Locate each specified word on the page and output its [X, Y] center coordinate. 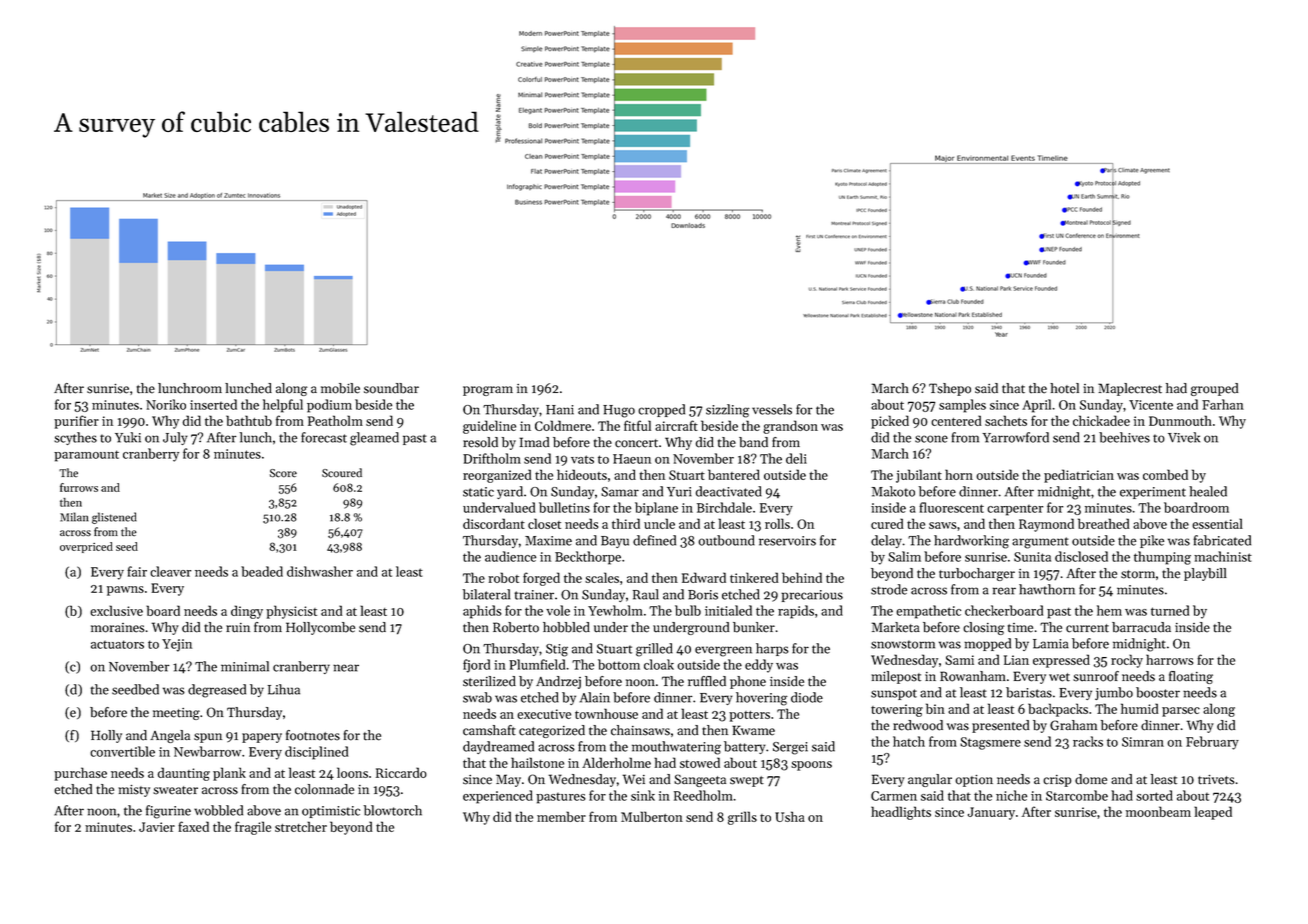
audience [510, 556]
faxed [193, 826]
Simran [1143, 742]
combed [1165, 474]
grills [742, 818]
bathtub [249, 420]
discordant [494, 523]
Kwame [753, 730]
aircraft [676, 425]
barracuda [1141, 627]
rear [1004, 591]
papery [262, 738]
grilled [654, 650]
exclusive [116, 610]
